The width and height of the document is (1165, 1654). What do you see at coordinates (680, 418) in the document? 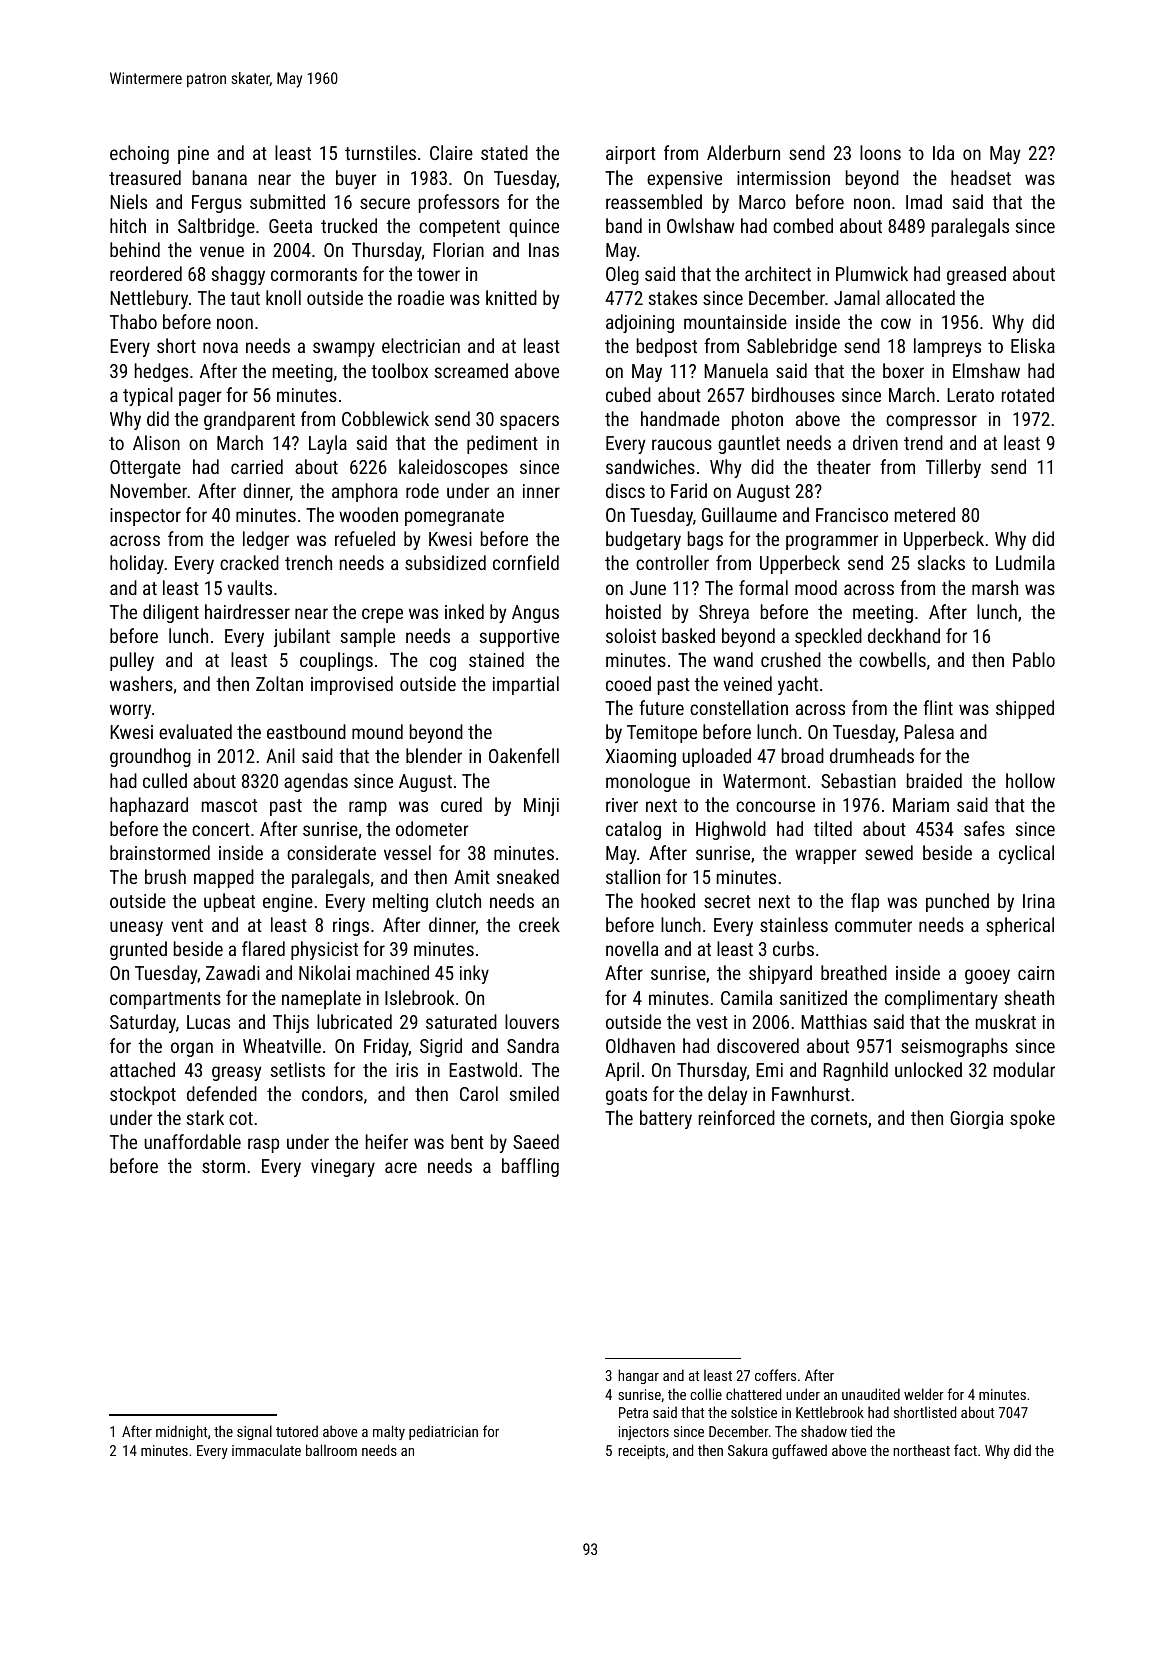
I see `handmade` at bounding box center [680, 418].
